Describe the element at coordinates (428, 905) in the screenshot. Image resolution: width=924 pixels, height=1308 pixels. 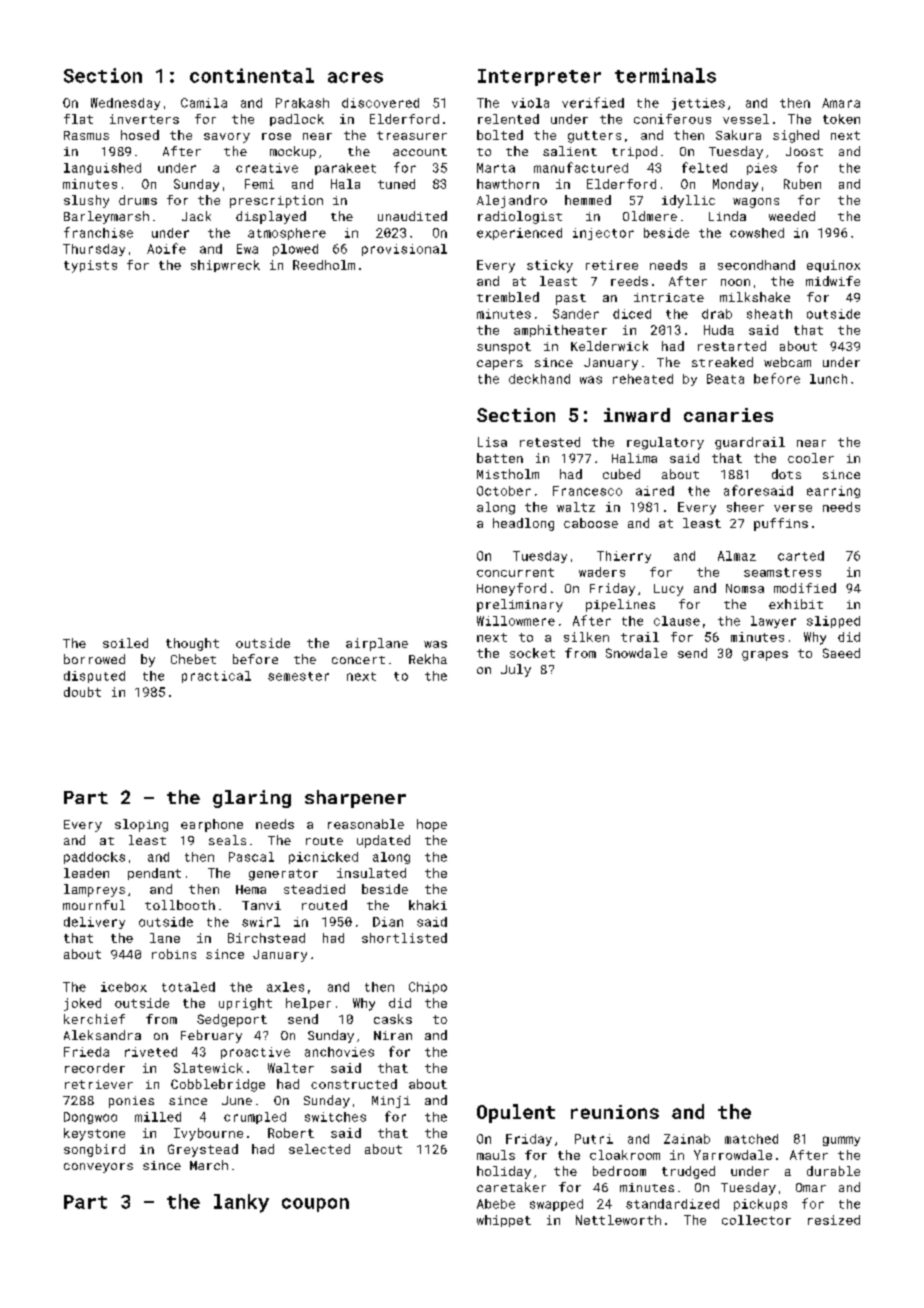
I see `khaki` at that location.
